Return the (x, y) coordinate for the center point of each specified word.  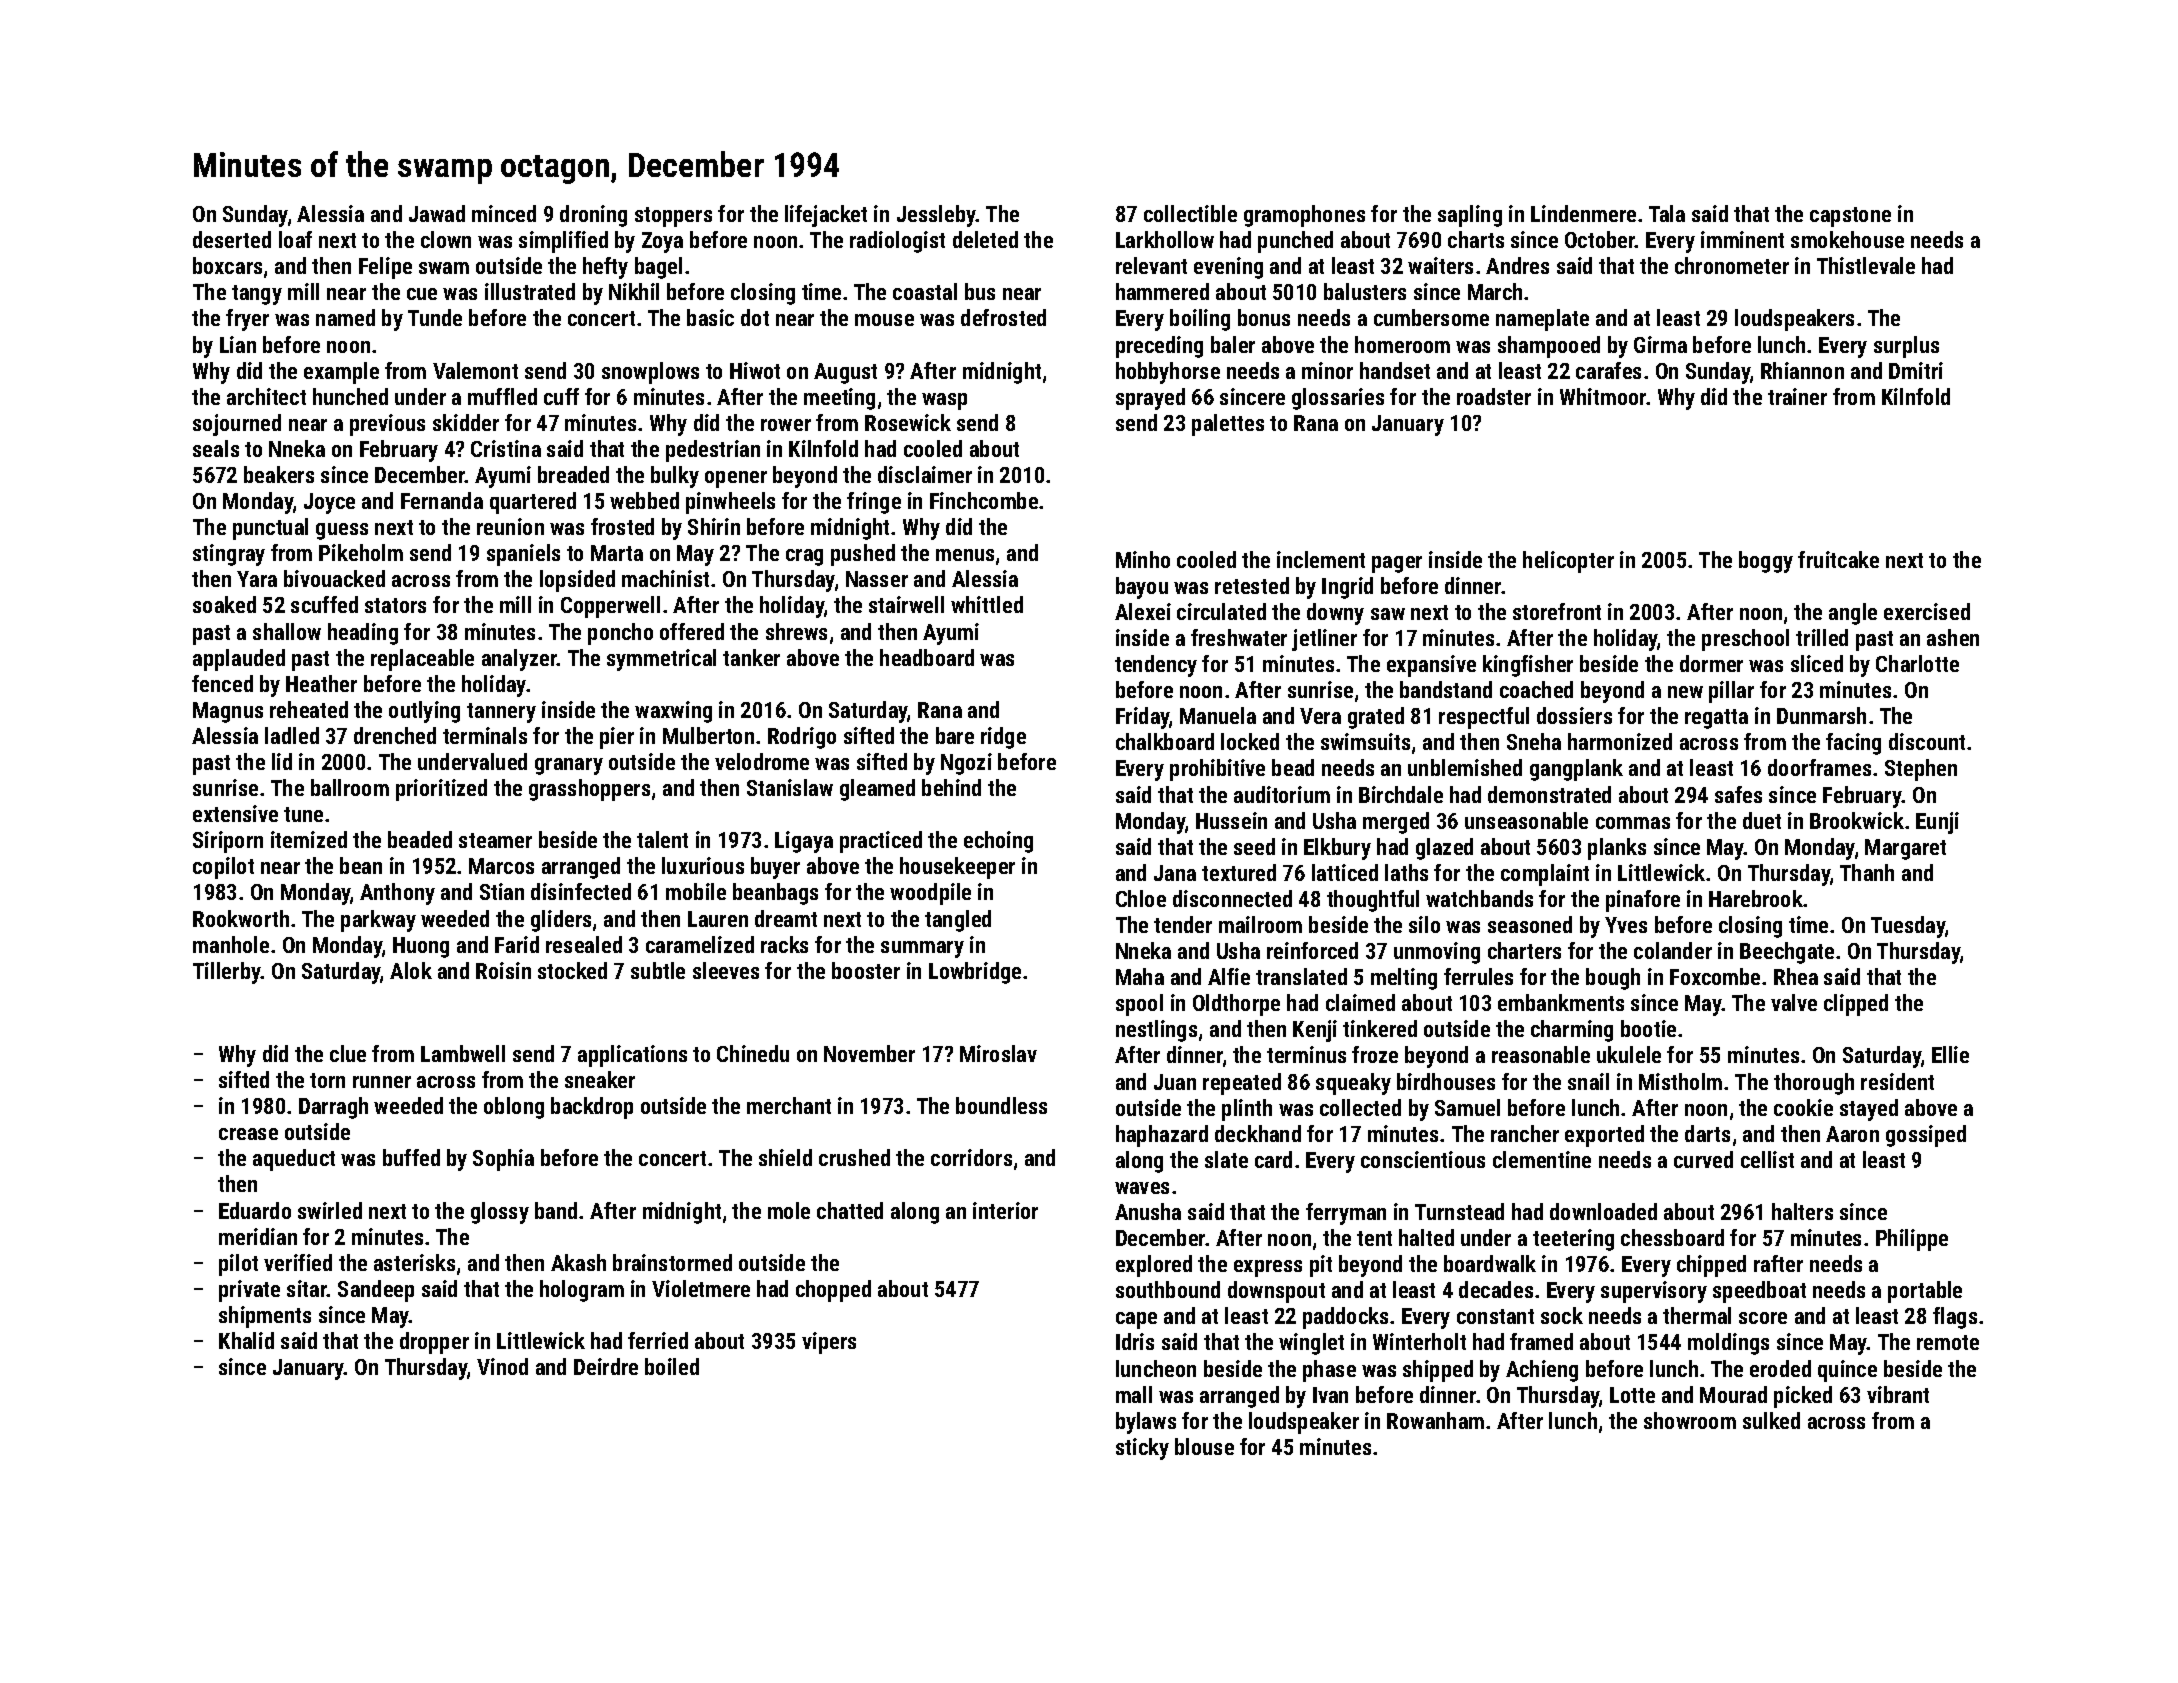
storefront (1557, 611)
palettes (1228, 425)
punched (1295, 242)
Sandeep (376, 1291)
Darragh (333, 1108)
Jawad (437, 213)
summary (922, 949)
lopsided (577, 581)
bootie (1648, 1028)
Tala (1667, 213)
